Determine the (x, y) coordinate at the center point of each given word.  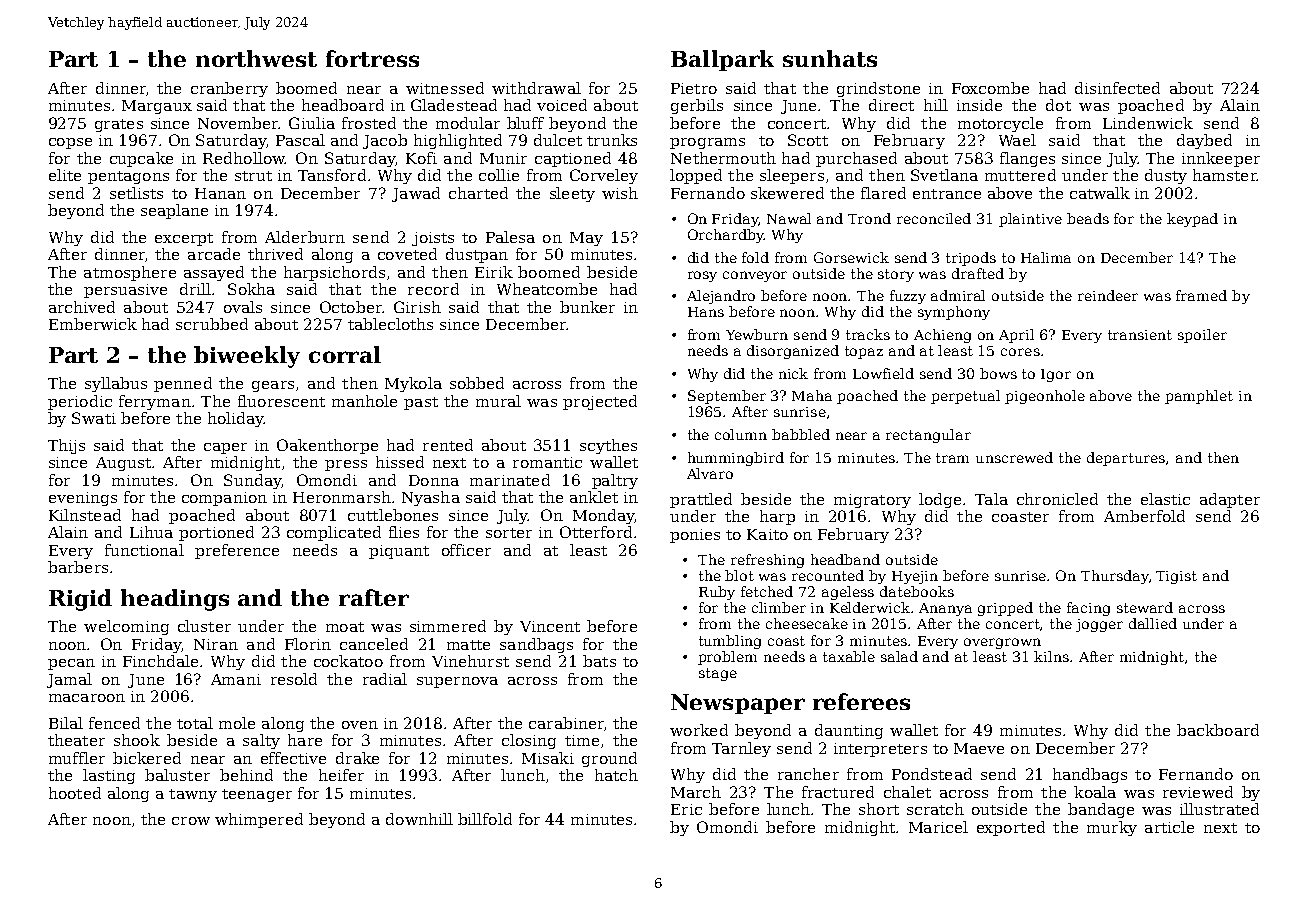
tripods (971, 259)
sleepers (792, 176)
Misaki (548, 758)
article (1169, 827)
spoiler (1202, 336)
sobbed (477, 383)
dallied (1153, 623)
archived (82, 307)
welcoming (126, 627)
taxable (849, 656)
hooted (75, 793)
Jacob (385, 141)
